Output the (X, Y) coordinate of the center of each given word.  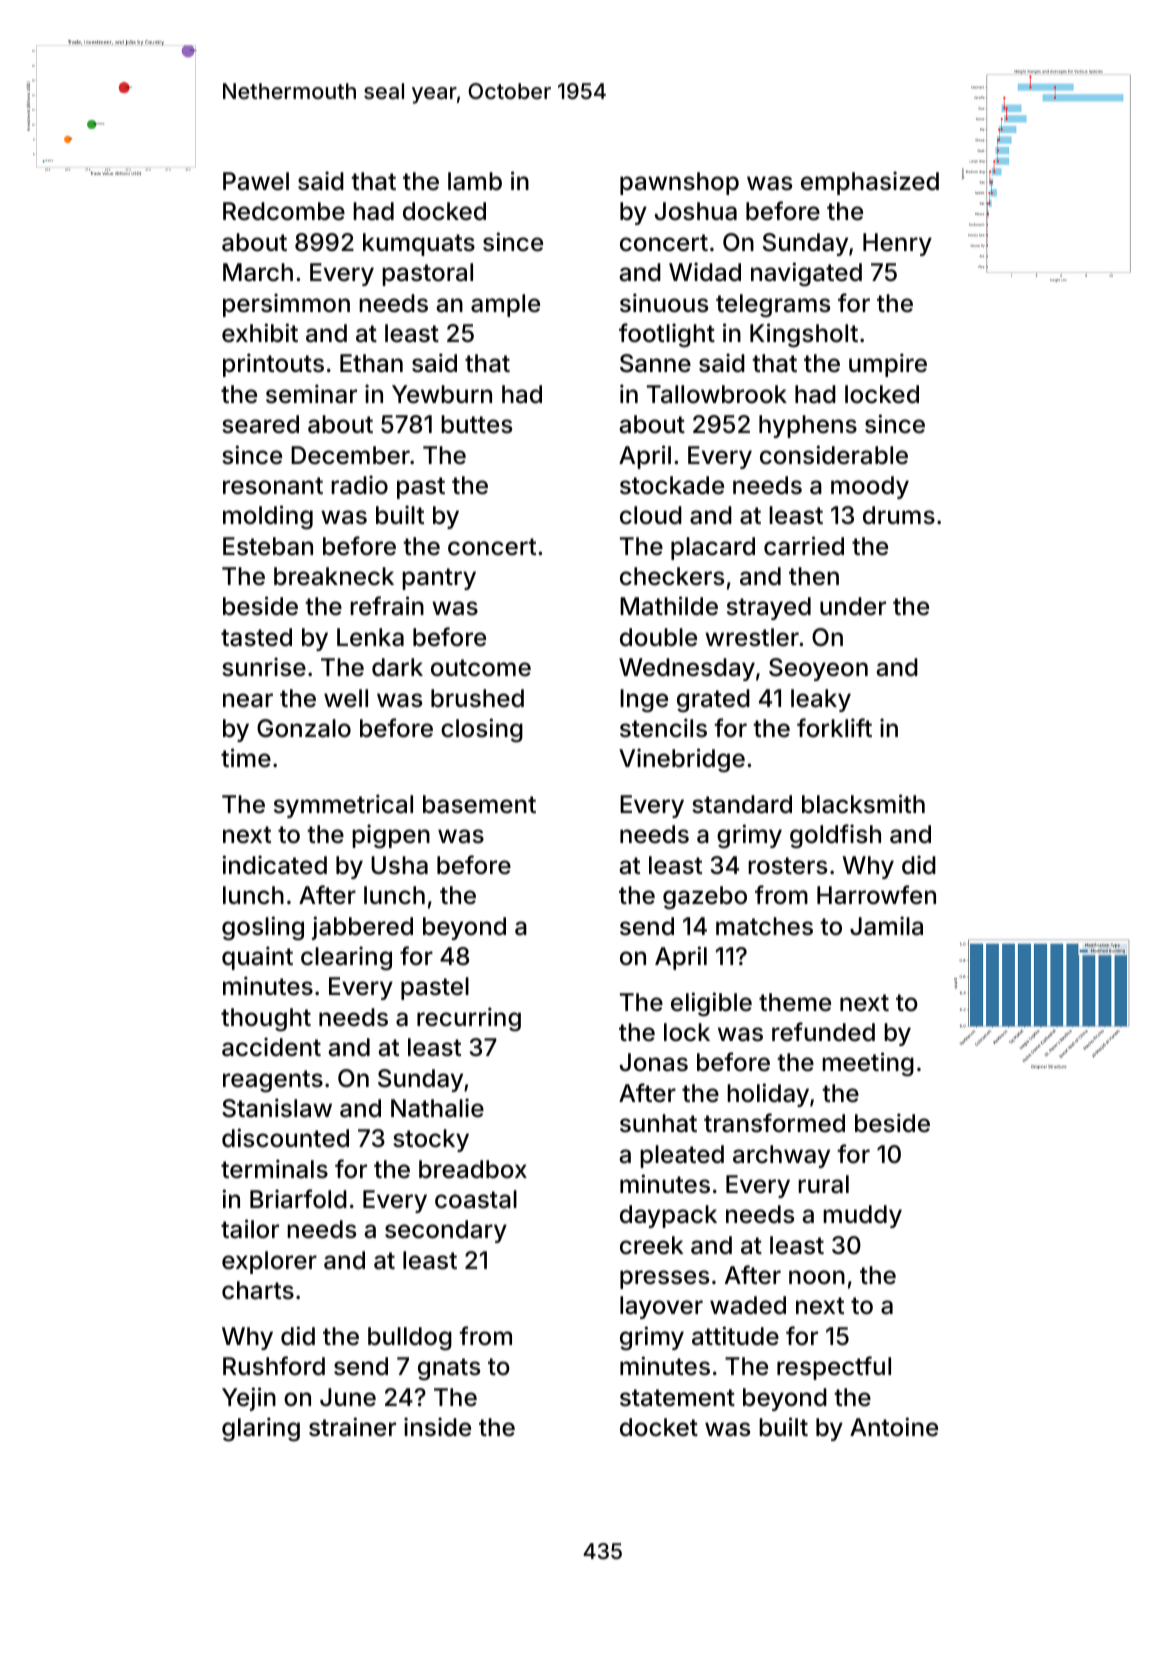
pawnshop (679, 183)
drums (899, 515)
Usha (399, 865)
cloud (651, 515)
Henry (897, 244)
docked (444, 211)
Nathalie (437, 1108)
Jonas (654, 1062)
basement (479, 804)
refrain (387, 606)
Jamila (886, 926)
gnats (449, 1369)
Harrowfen (876, 895)
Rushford (274, 1366)
